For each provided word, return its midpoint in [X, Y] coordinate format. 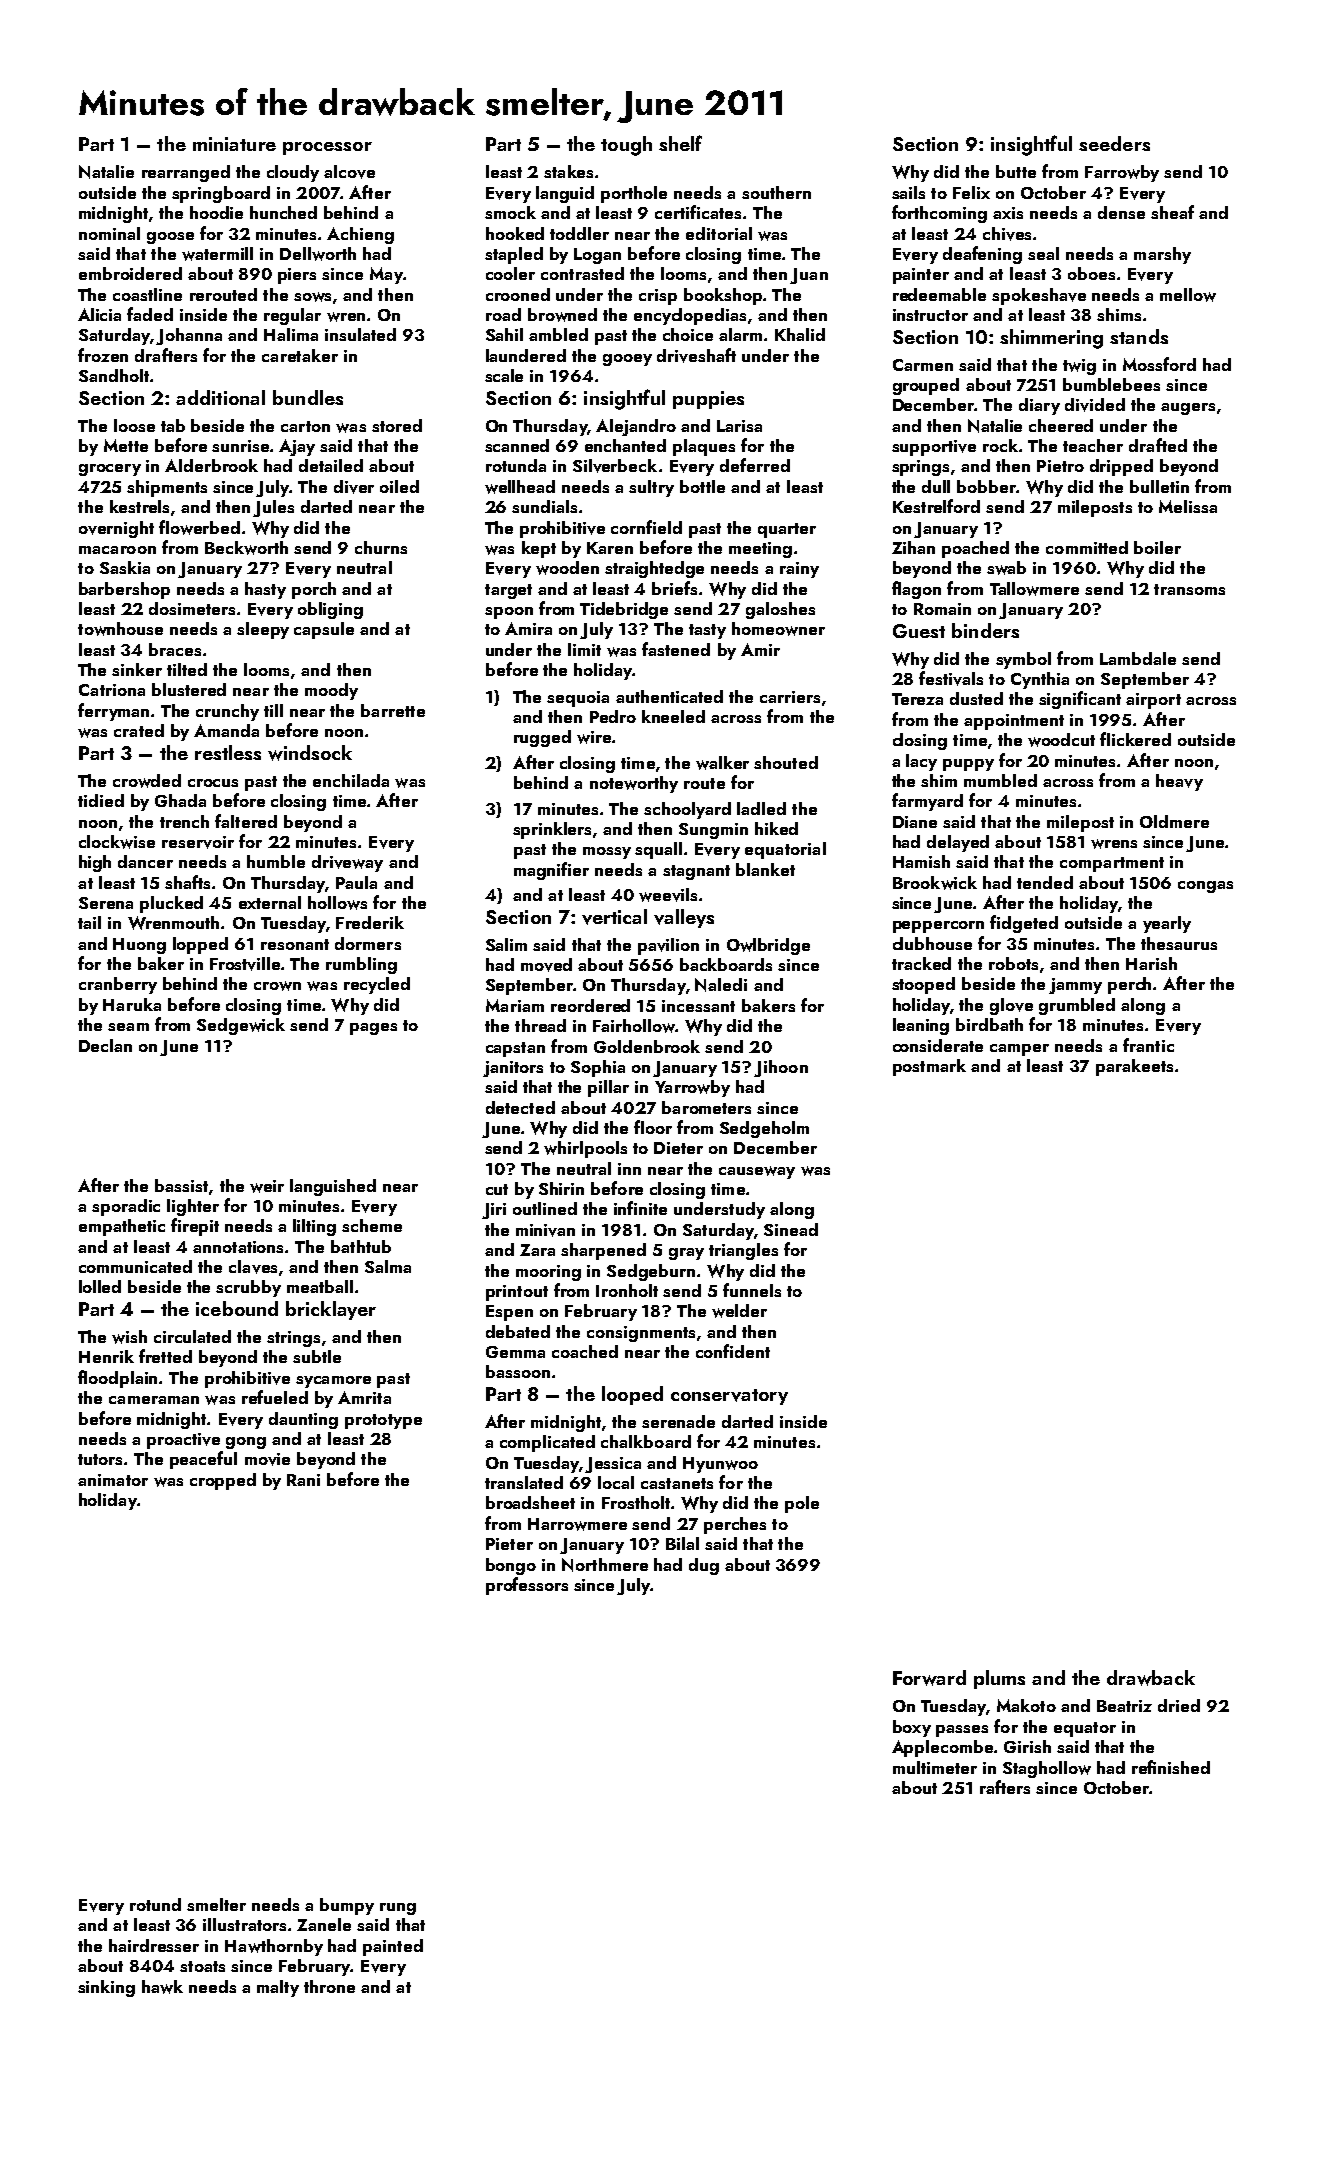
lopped [200, 945]
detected [520, 1107]
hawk [162, 1987]
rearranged [186, 173]
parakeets [1134, 1067]
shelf [680, 143]
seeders [1114, 143]
